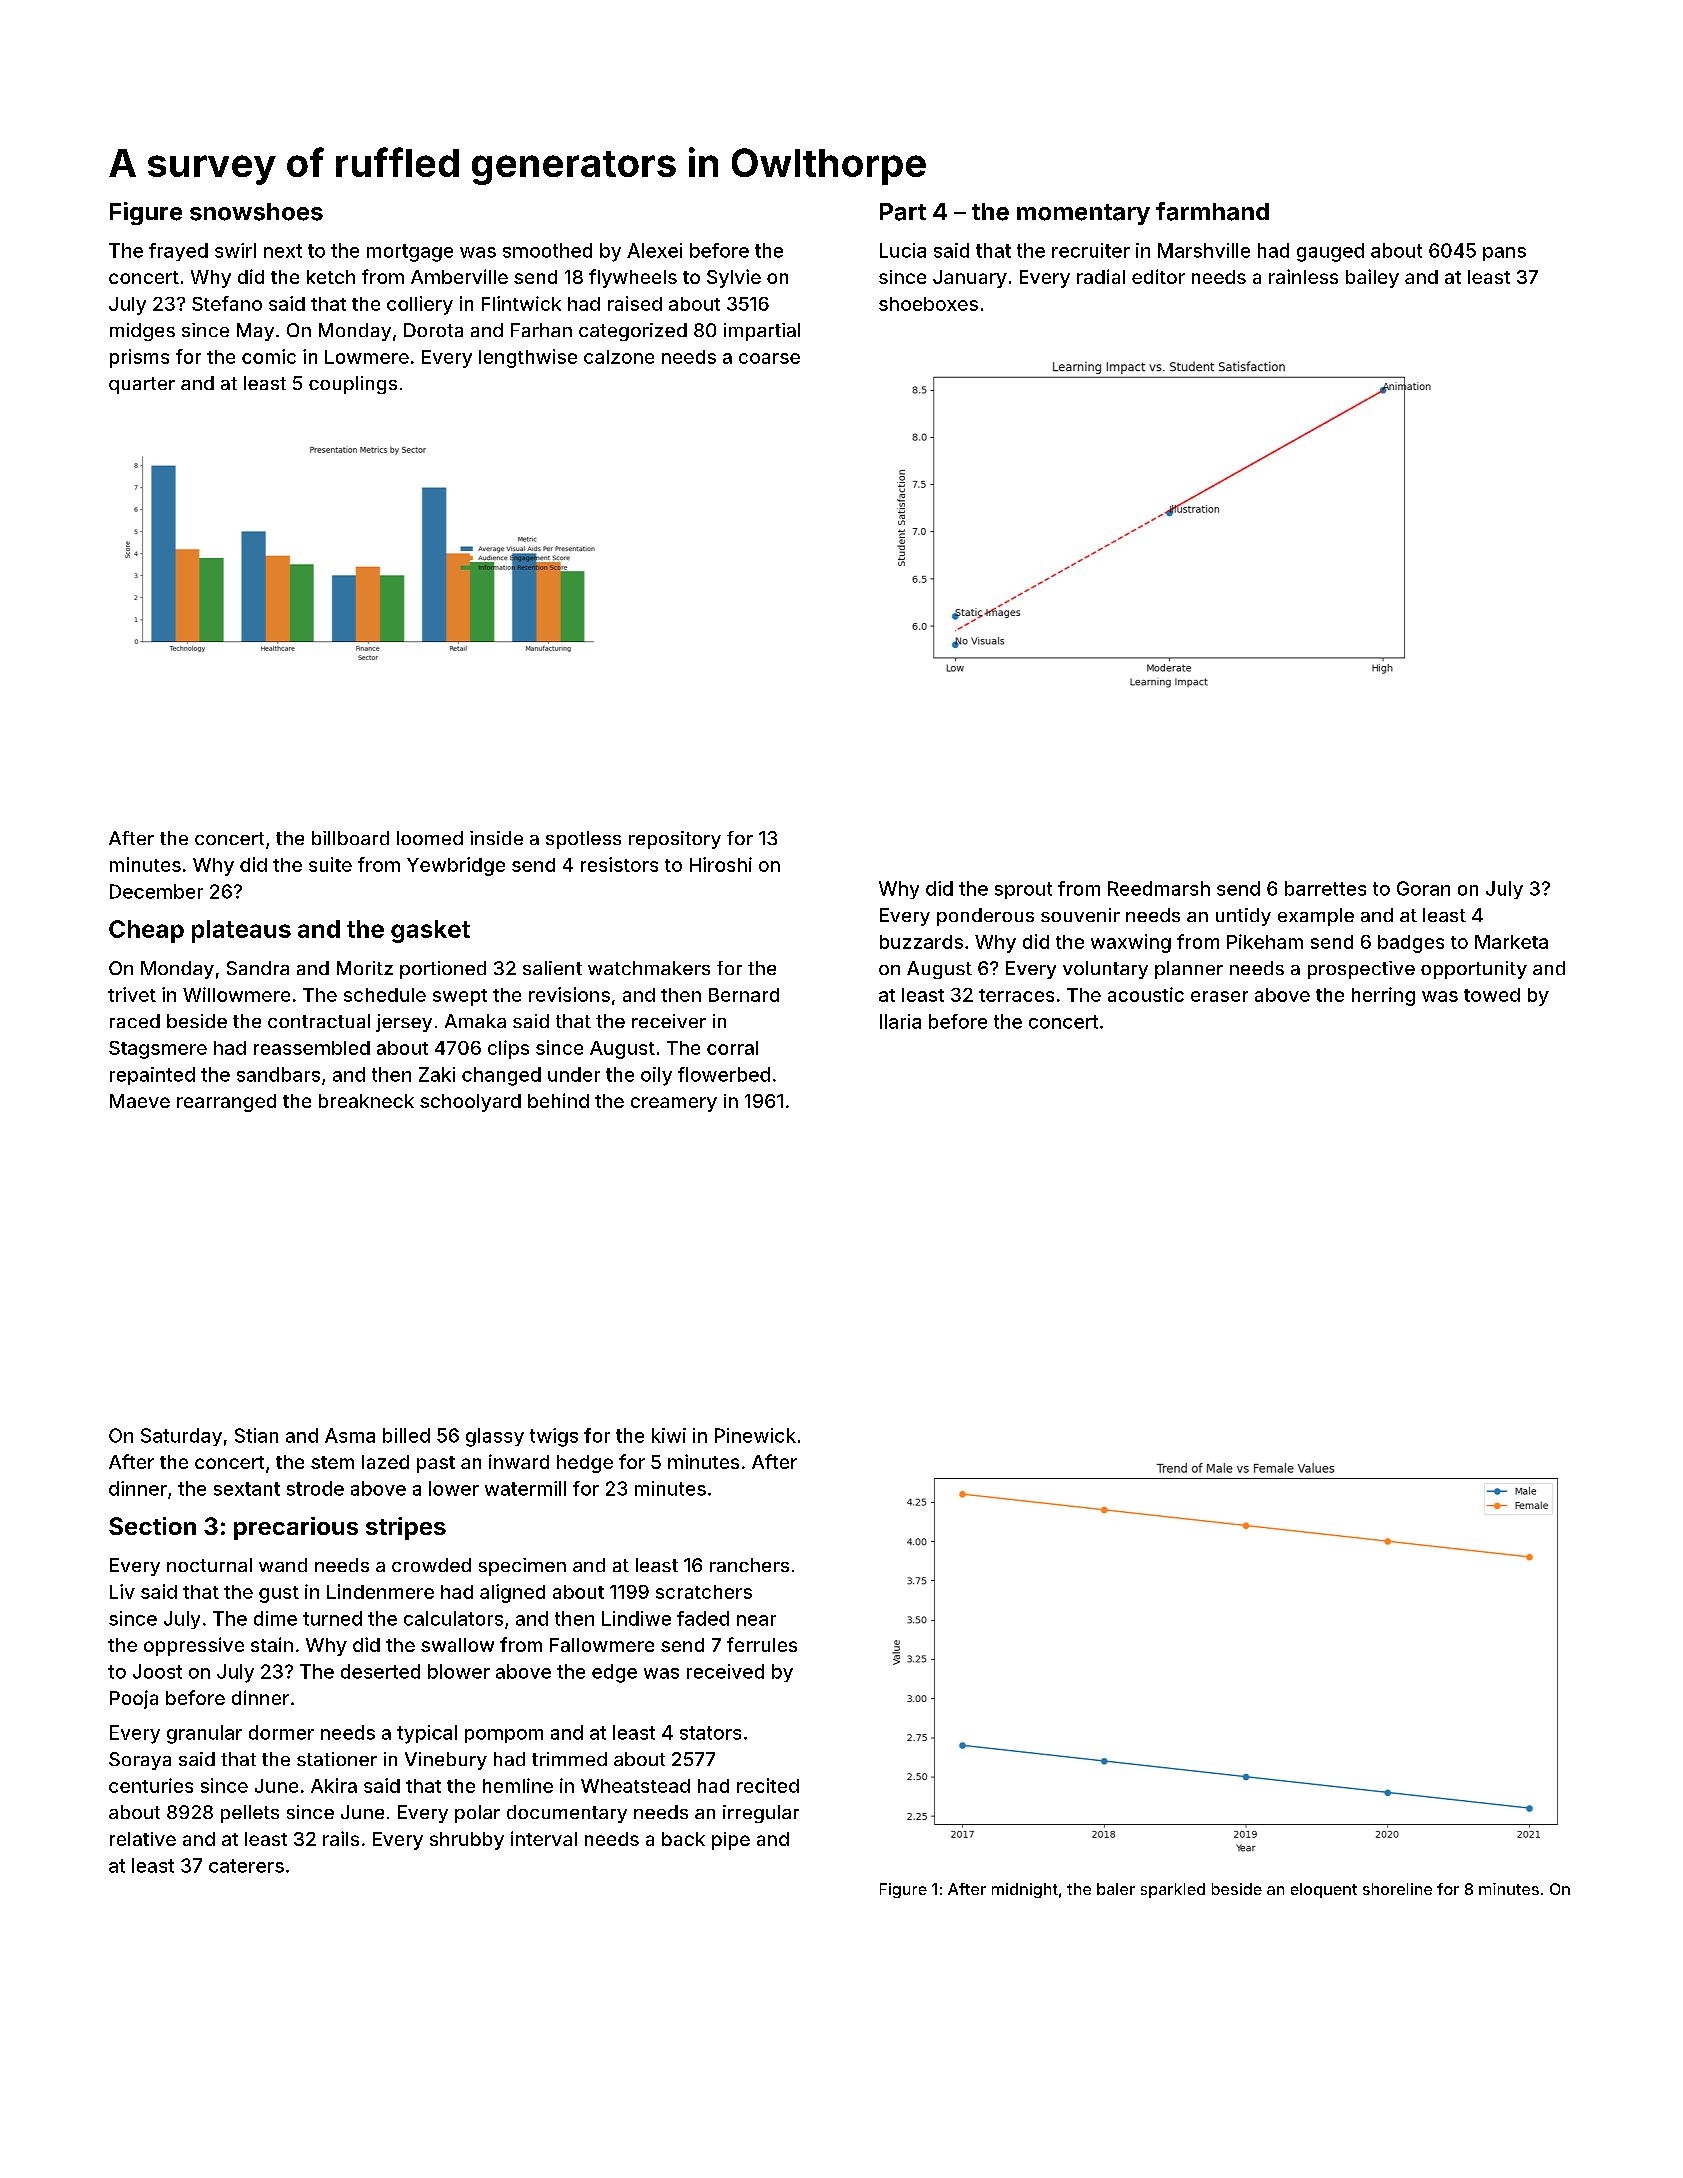  I want to click on schoolyard, so click(470, 1103).
